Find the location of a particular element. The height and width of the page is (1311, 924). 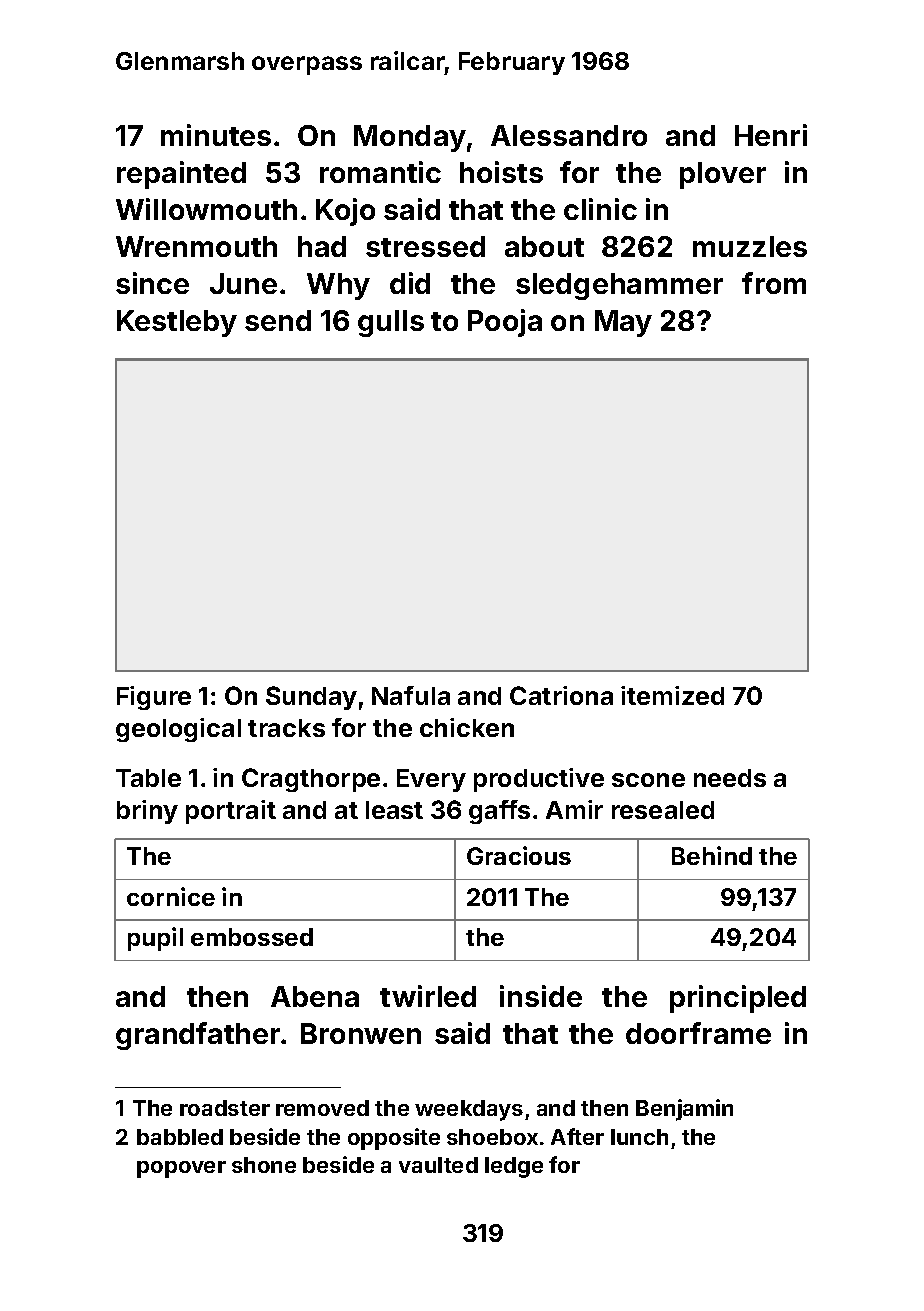

Nafula is located at coordinates (411, 695).
